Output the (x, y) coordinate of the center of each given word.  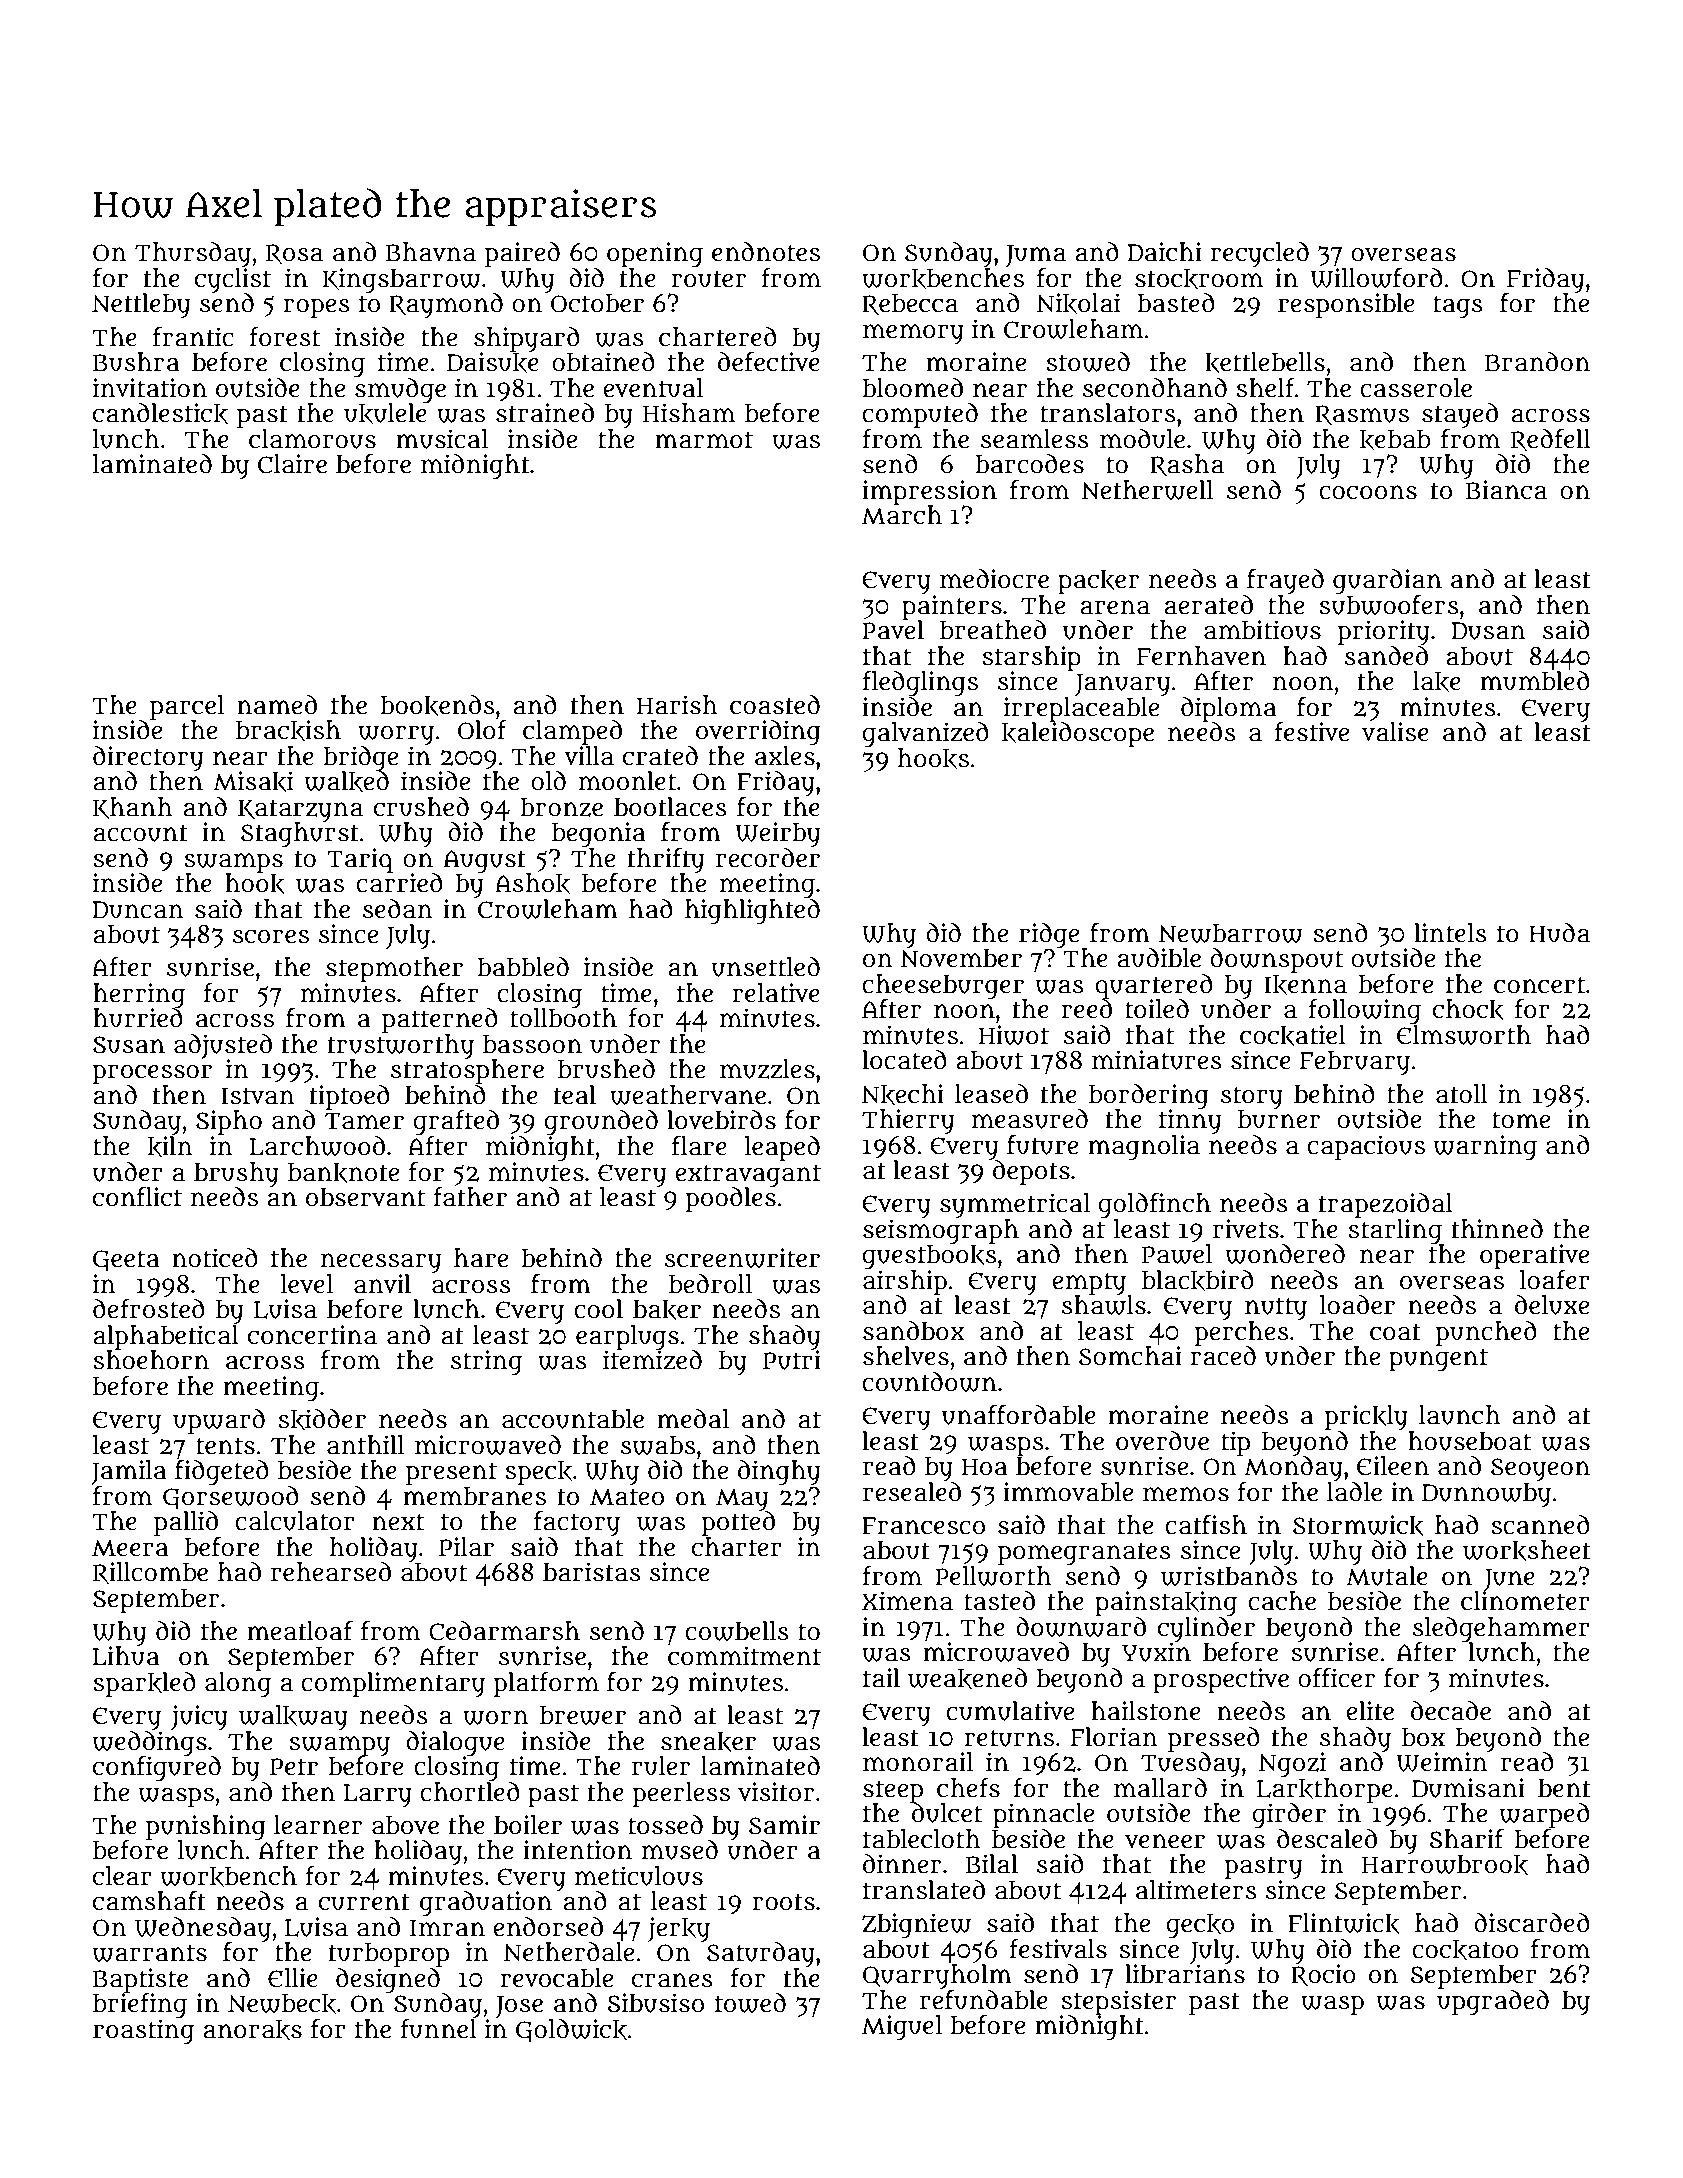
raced (1223, 1356)
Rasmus (1362, 415)
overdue (1162, 1441)
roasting (143, 2031)
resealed (912, 1491)
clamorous (312, 439)
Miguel (902, 2027)
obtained (603, 362)
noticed (215, 1258)
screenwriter (742, 1258)
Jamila (129, 1472)
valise (1395, 732)
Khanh (133, 808)
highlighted (752, 911)
